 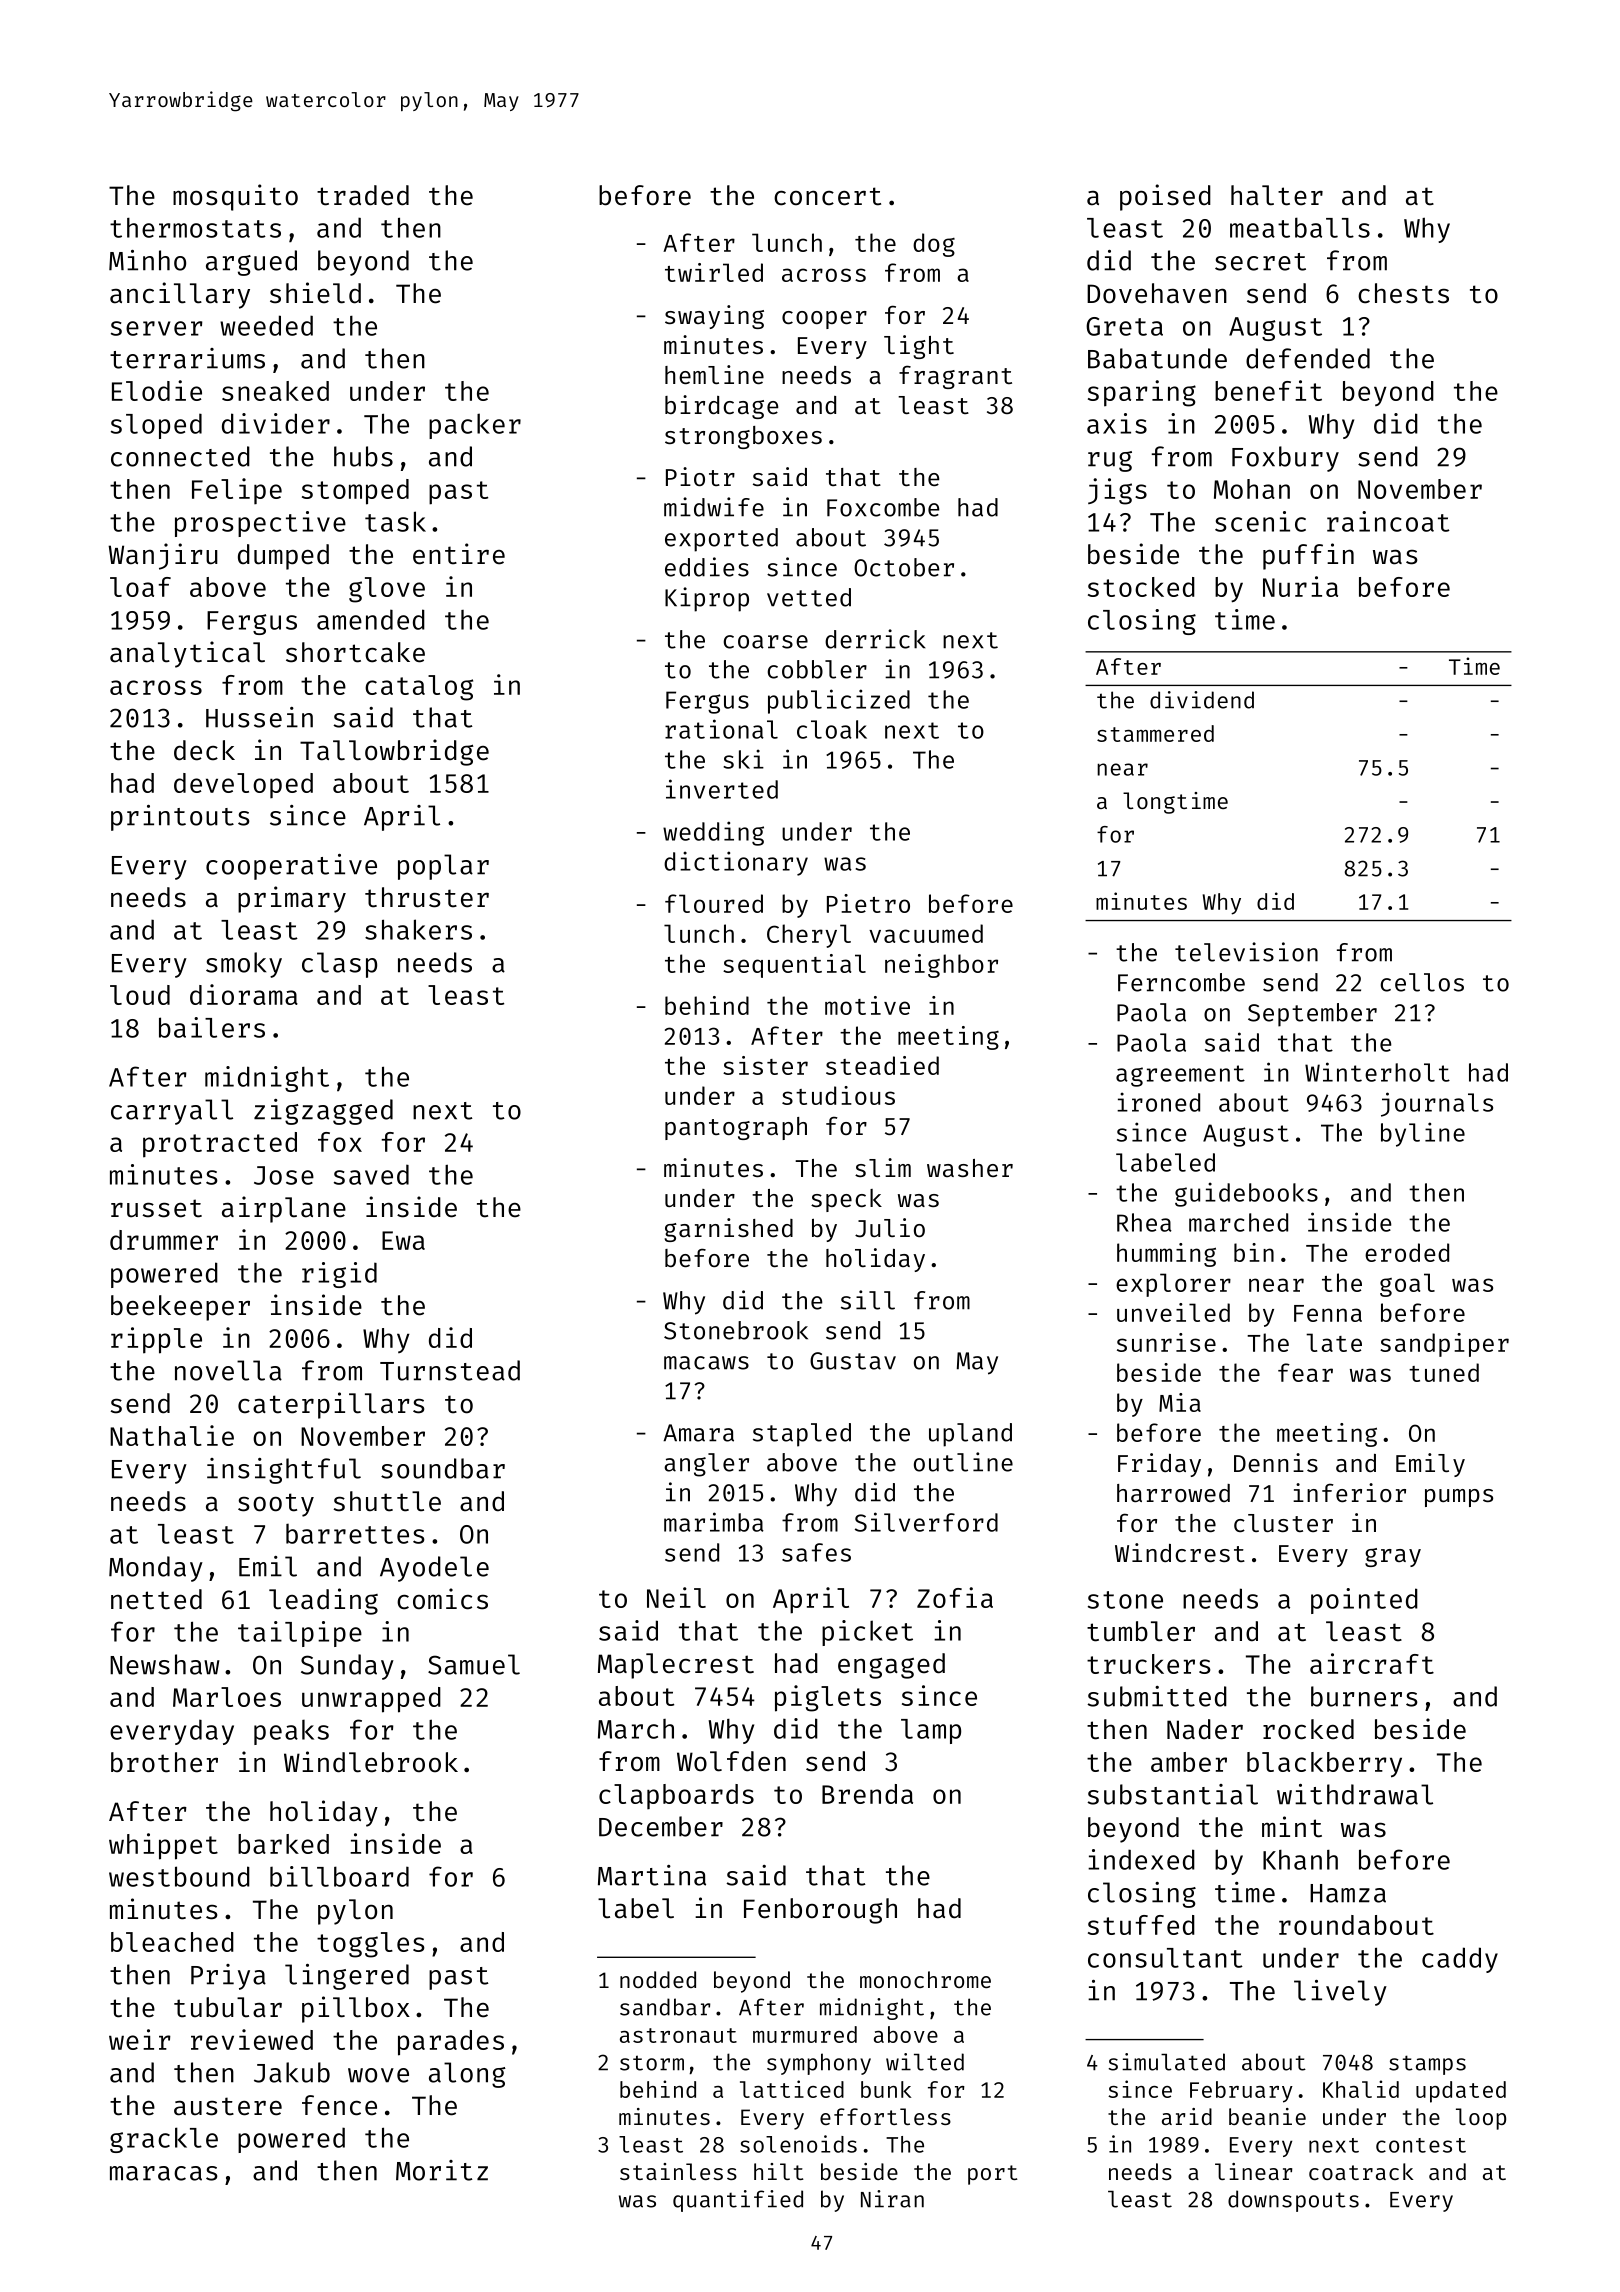 I want to click on quantified, so click(x=738, y=2201).
